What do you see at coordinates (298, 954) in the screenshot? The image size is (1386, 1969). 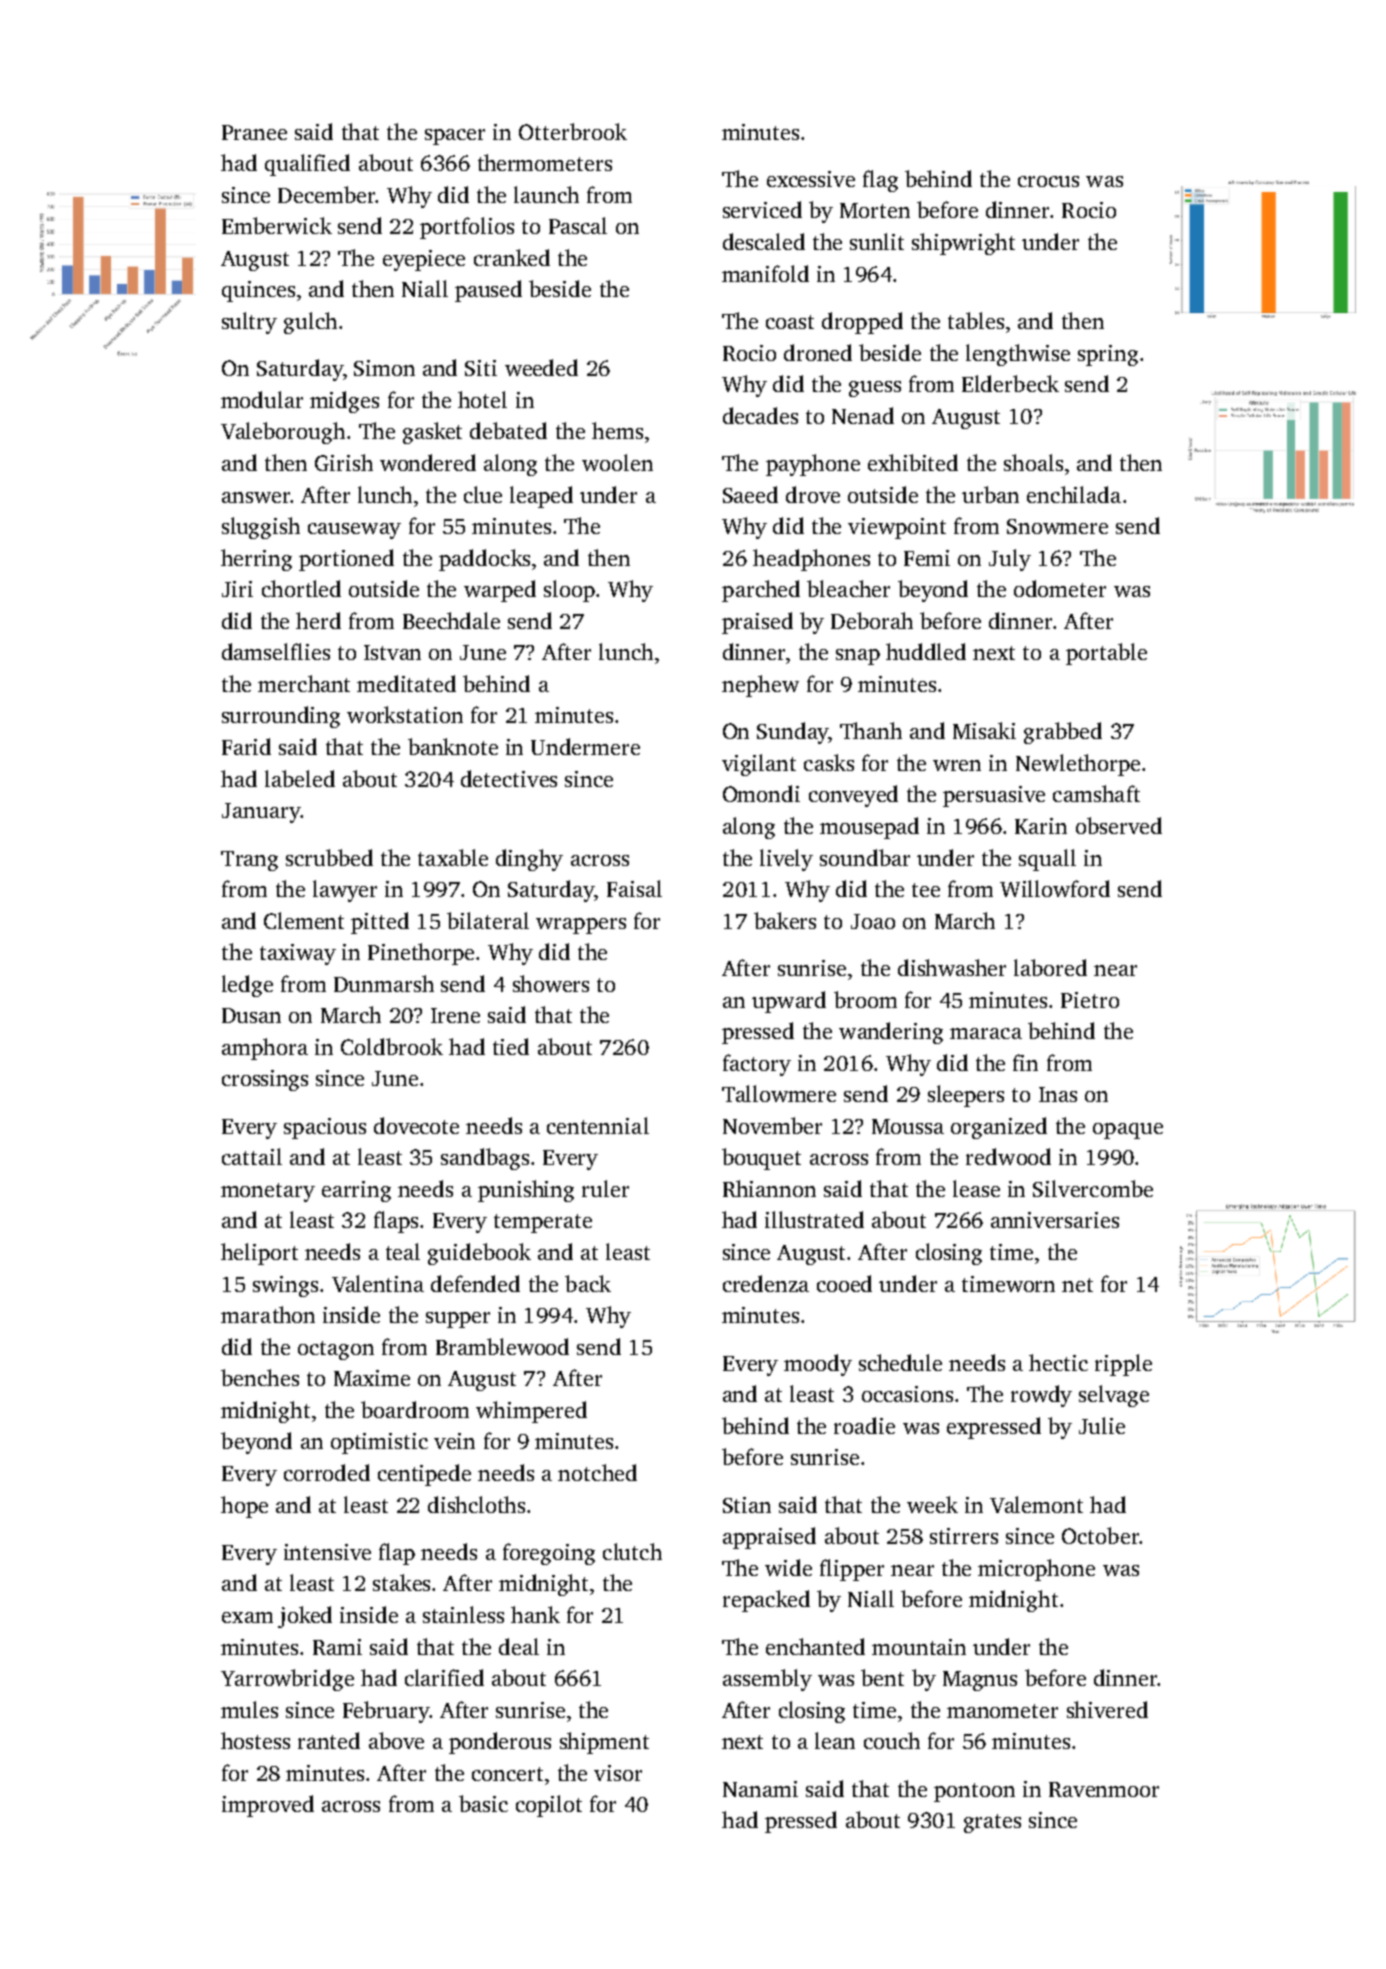 I see `taxiway` at bounding box center [298, 954].
